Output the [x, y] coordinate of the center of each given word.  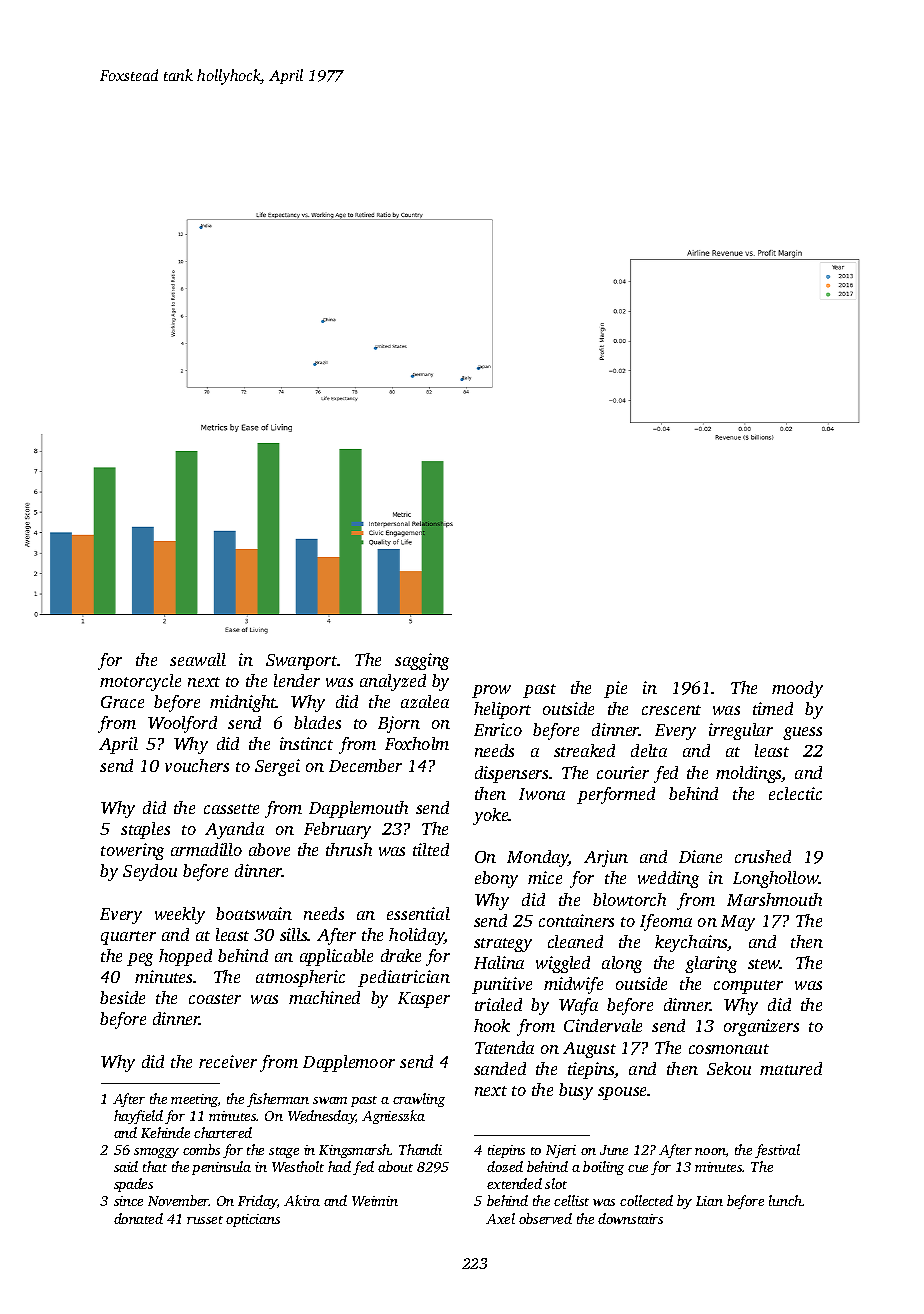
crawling [419, 1100]
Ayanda [234, 830]
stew [764, 964]
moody [797, 689]
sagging [422, 661]
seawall [198, 659]
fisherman [278, 1100]
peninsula [221, 1168]
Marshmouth [774, 899]
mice [545, 877]
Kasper [424, 1000]
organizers [761, 1027]
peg [140, 959]
